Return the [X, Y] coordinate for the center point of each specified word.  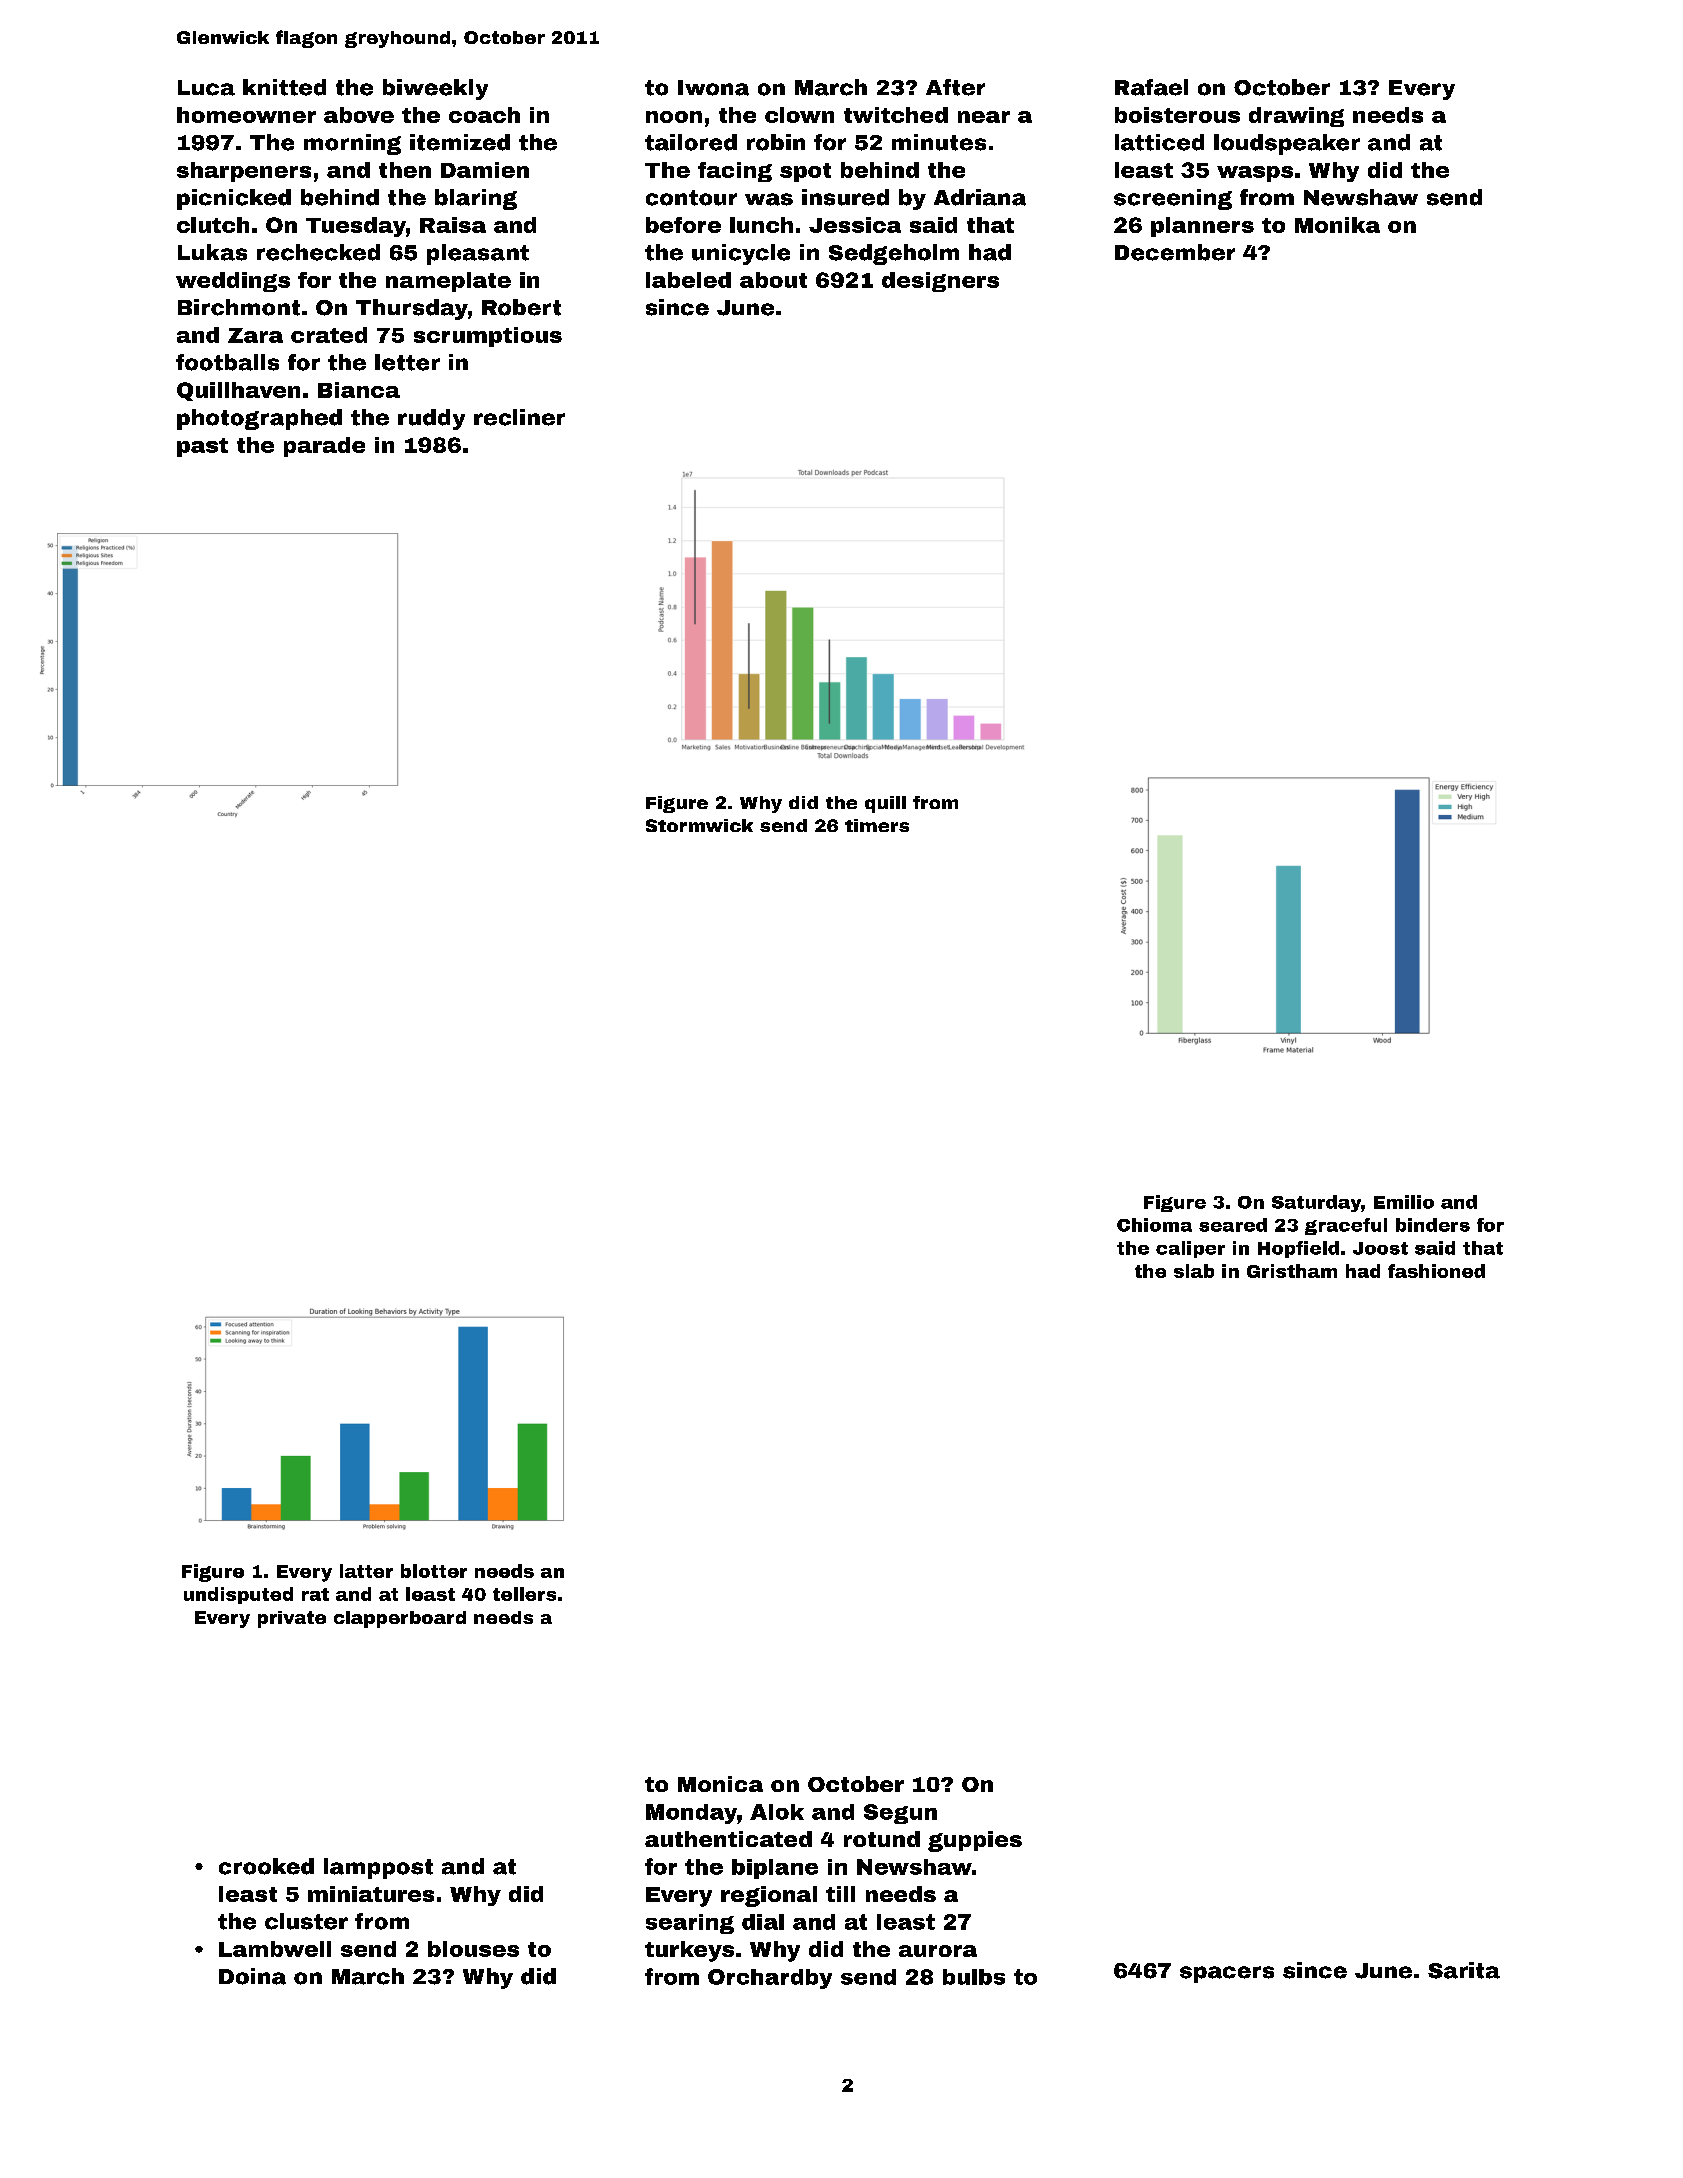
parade [324, 447]
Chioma [1154, 1225]
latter [366, 1571]
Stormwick [699, 825]
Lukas [212, 252]
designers [940, 282]
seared [1233, 1225]
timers [877, 825]
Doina [252, 1976]
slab [1194, 1271]
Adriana [980, 197]
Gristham [1292, 1271]
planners [1202, 227]
